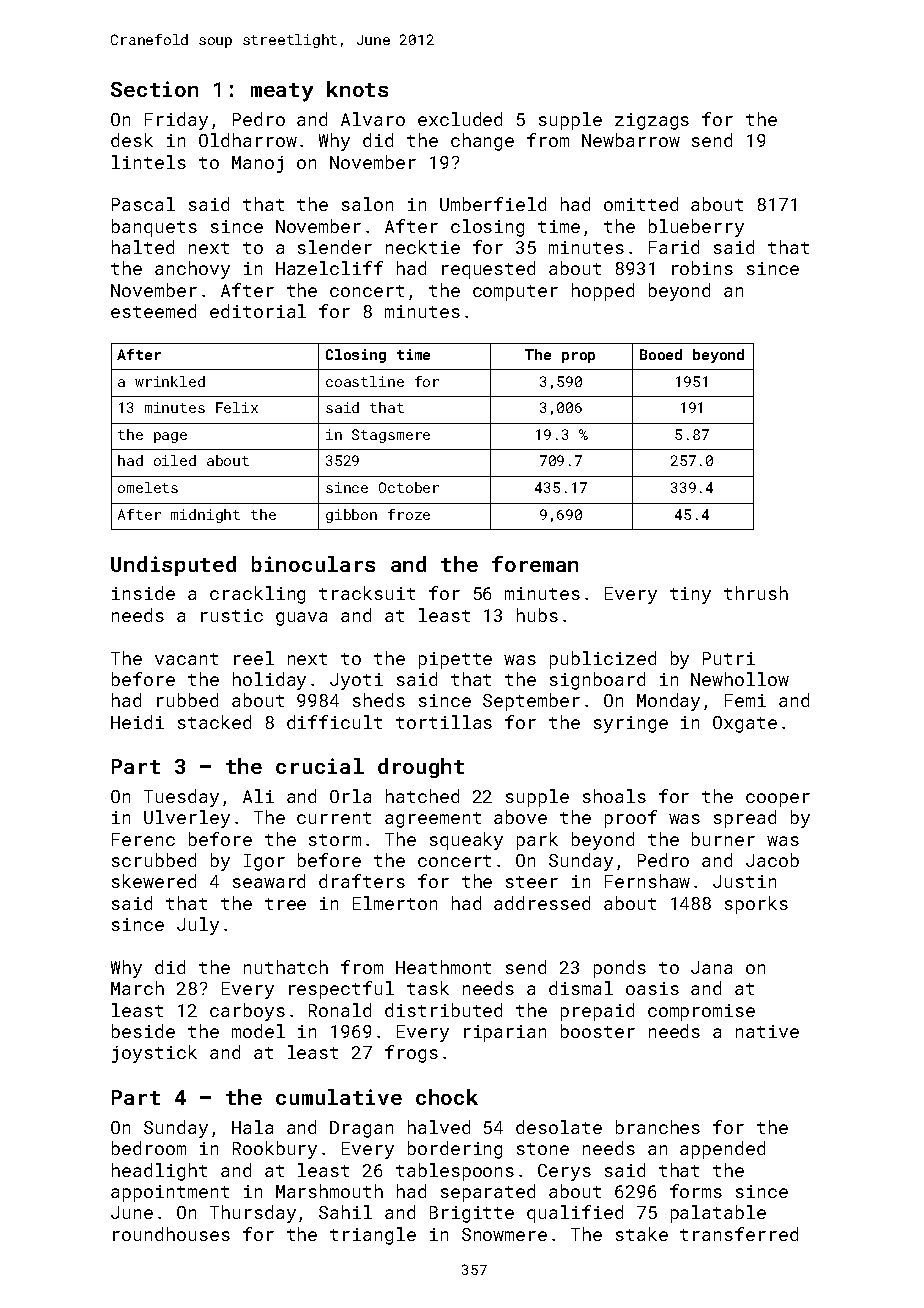 The image size is (924, 1308). What do you see at coordinates (361, 1129) in the image?
I see `Dragan` at bounding box center [361, 1129].
